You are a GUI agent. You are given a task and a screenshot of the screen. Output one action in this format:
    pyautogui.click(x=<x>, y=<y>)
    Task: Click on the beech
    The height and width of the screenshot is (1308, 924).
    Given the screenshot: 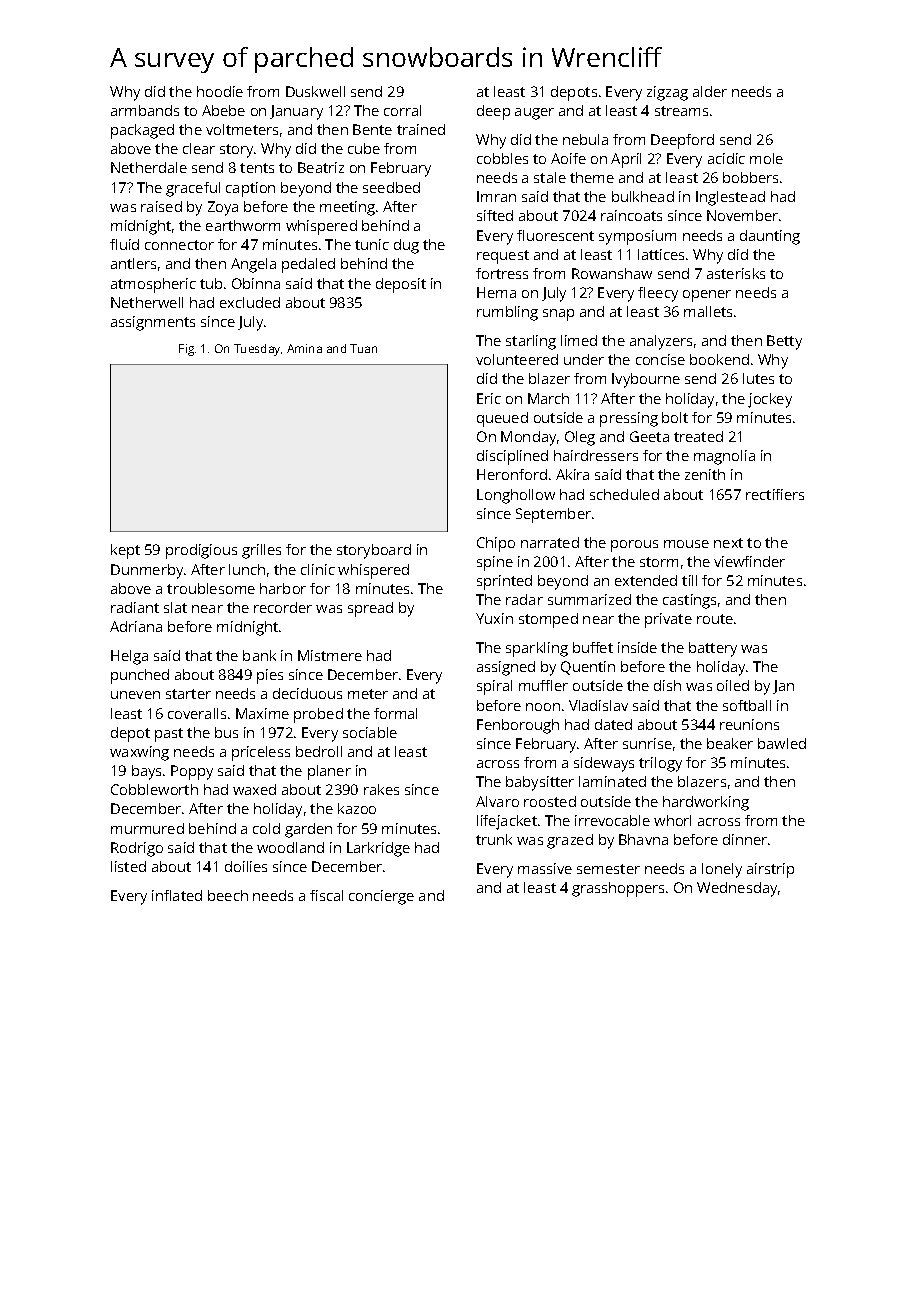 What is the action you would take?
    pyautogui.click(x=228, y=895)
